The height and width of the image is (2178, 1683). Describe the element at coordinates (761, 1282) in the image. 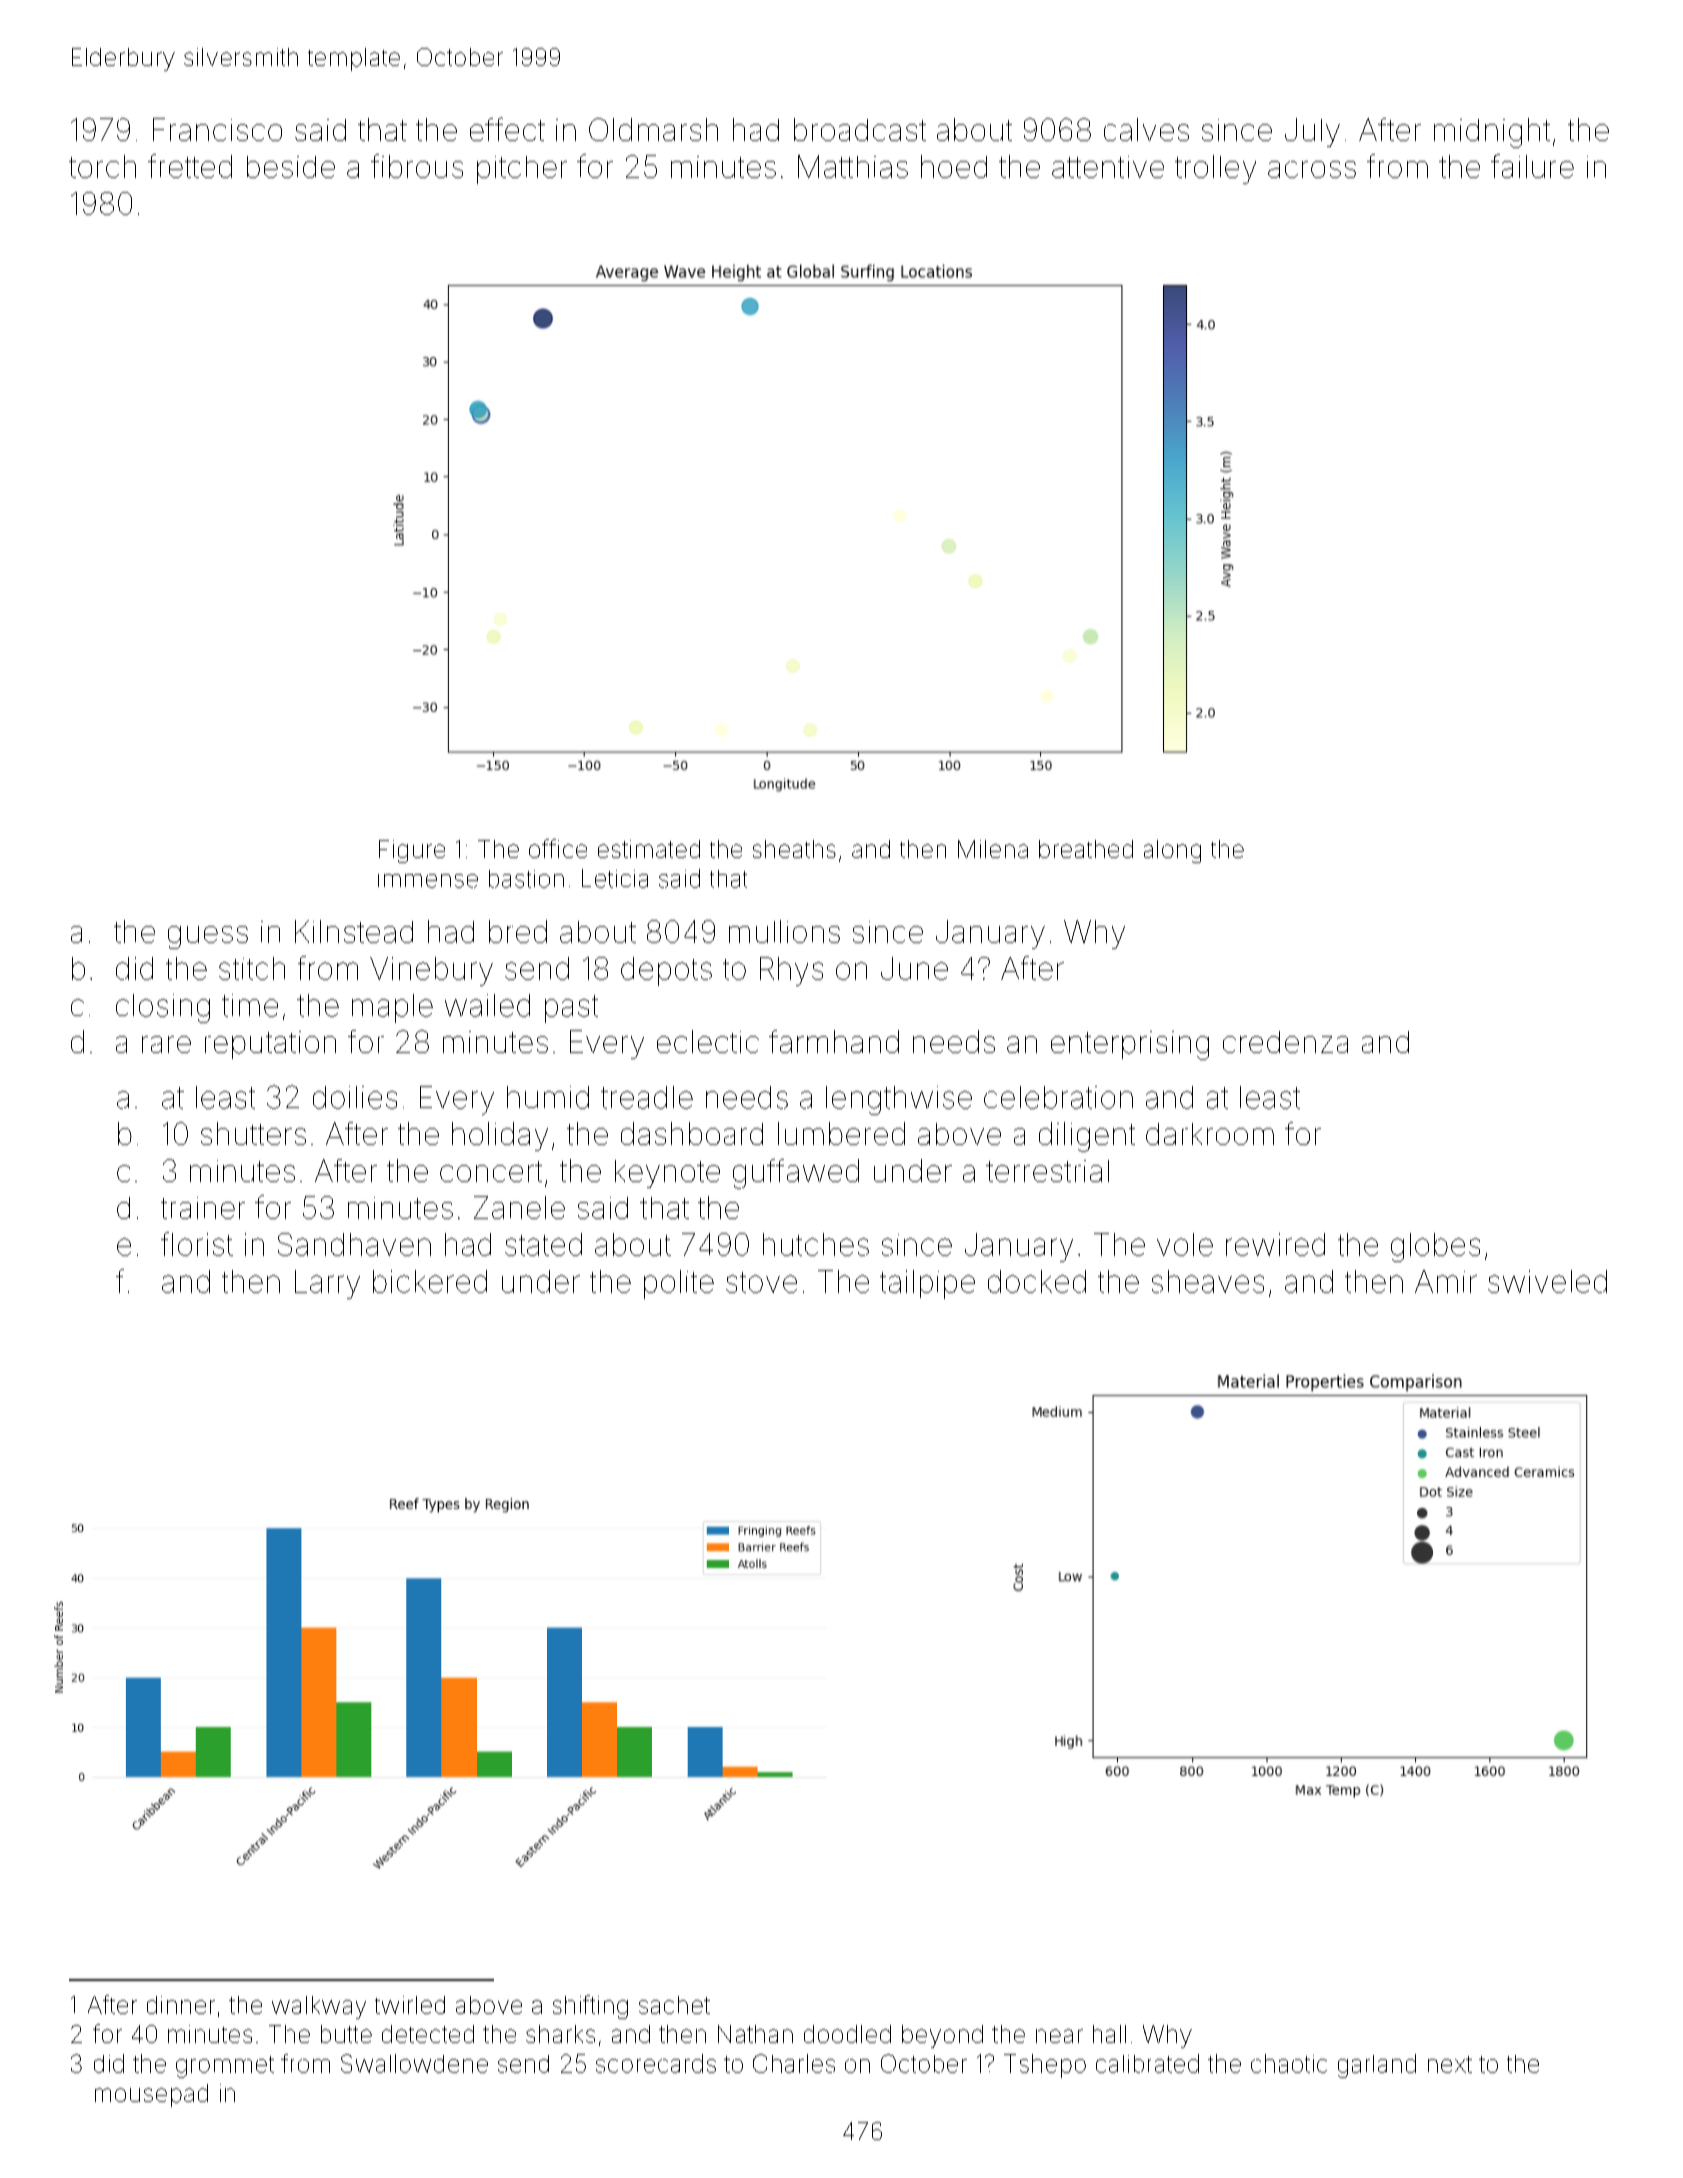

I see `stove` at that location.
